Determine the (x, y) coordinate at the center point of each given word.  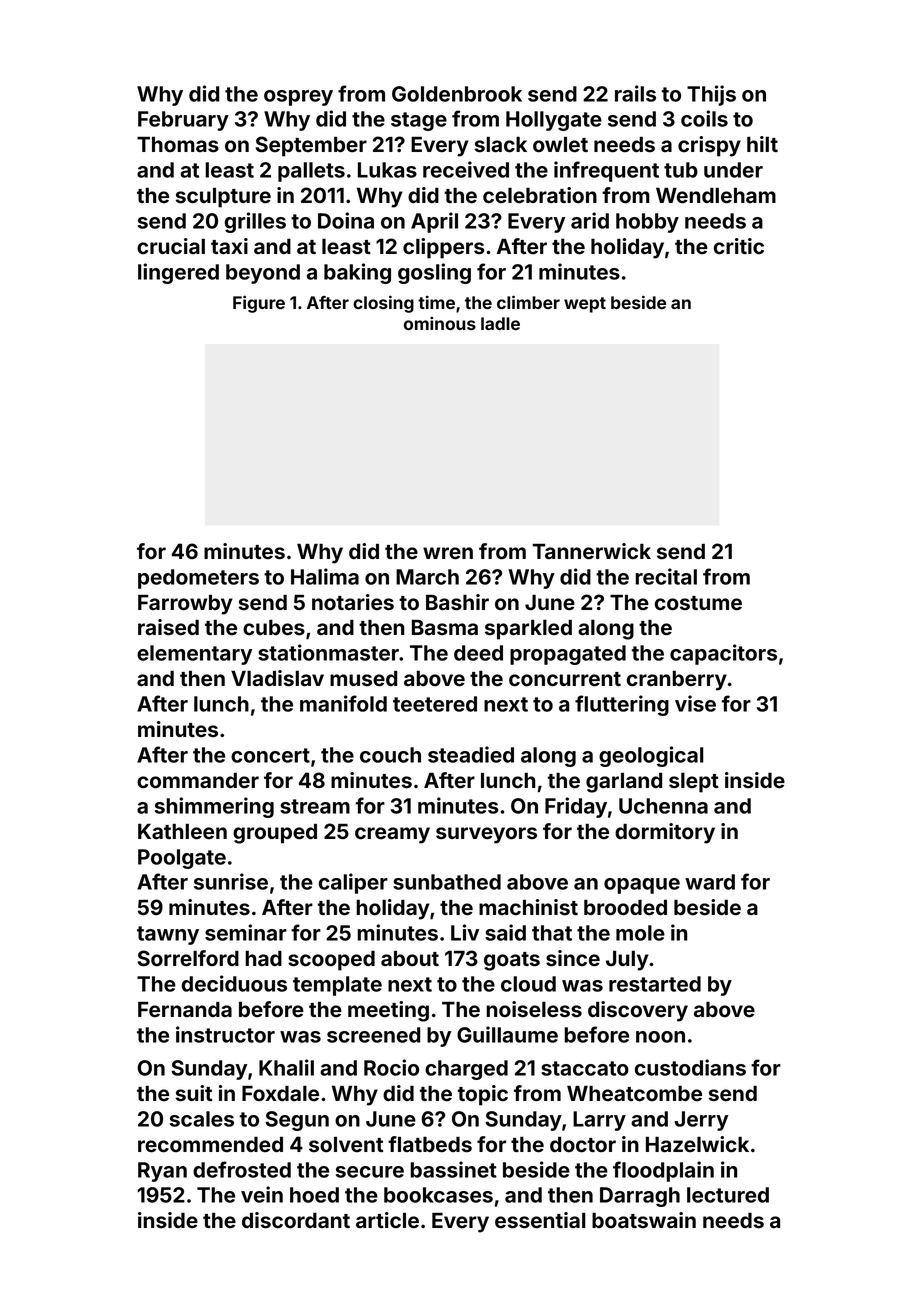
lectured (728, 1195)
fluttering (622, 705)
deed (478, 653)
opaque (642, 886)
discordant (296, 1220)
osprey (298, 98)
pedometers (198, 579)
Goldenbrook (457, 94)
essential (540, 1220)
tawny (168, 935)
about (410, 959)
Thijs (711, 95)
